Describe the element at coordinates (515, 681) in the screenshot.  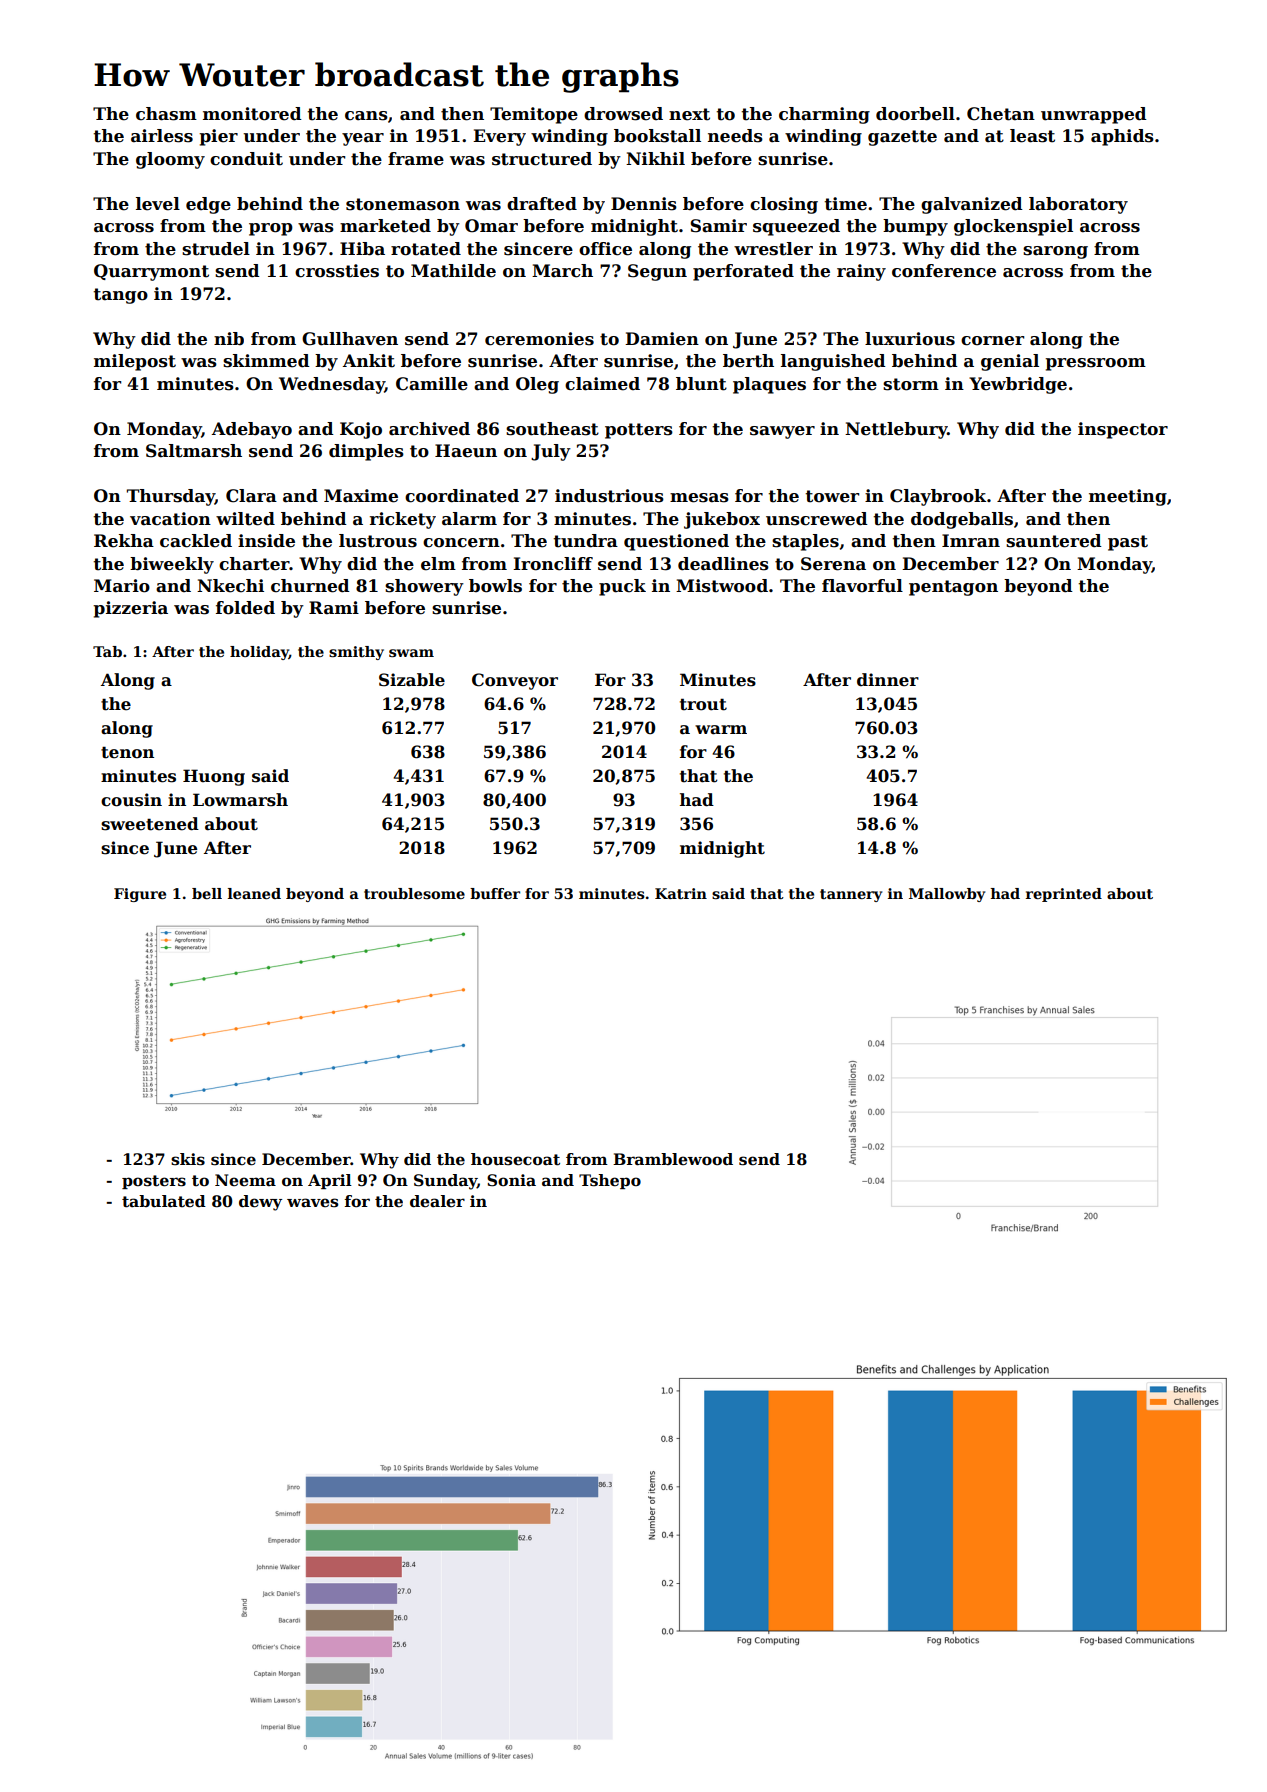
I see `Conveyor` at that location.
